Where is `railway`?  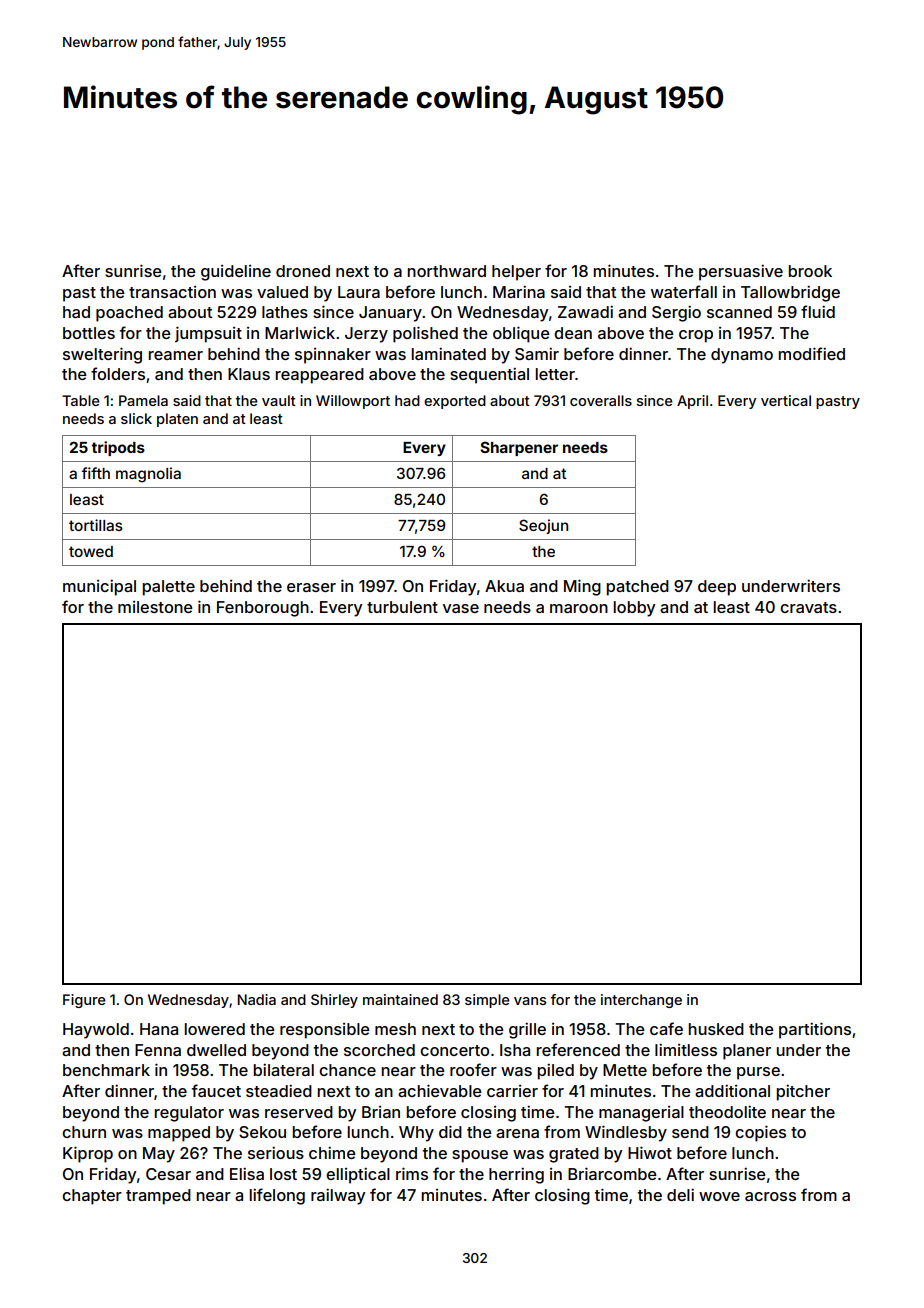 railway is located at coordinates (338, 1196).
